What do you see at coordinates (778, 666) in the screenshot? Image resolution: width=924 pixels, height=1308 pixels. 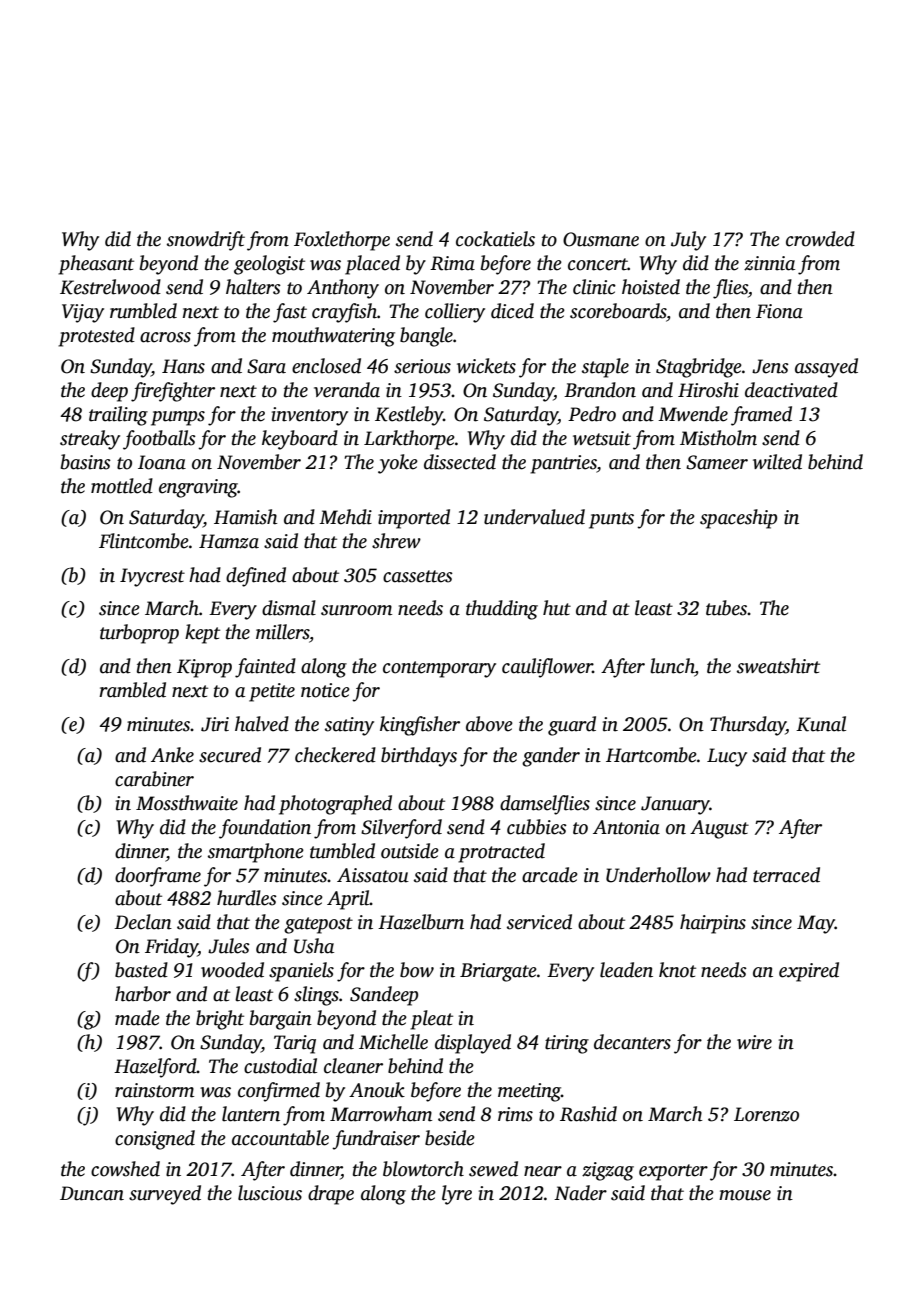 I see `sweatshirt` at bounding box center [778, 666].
